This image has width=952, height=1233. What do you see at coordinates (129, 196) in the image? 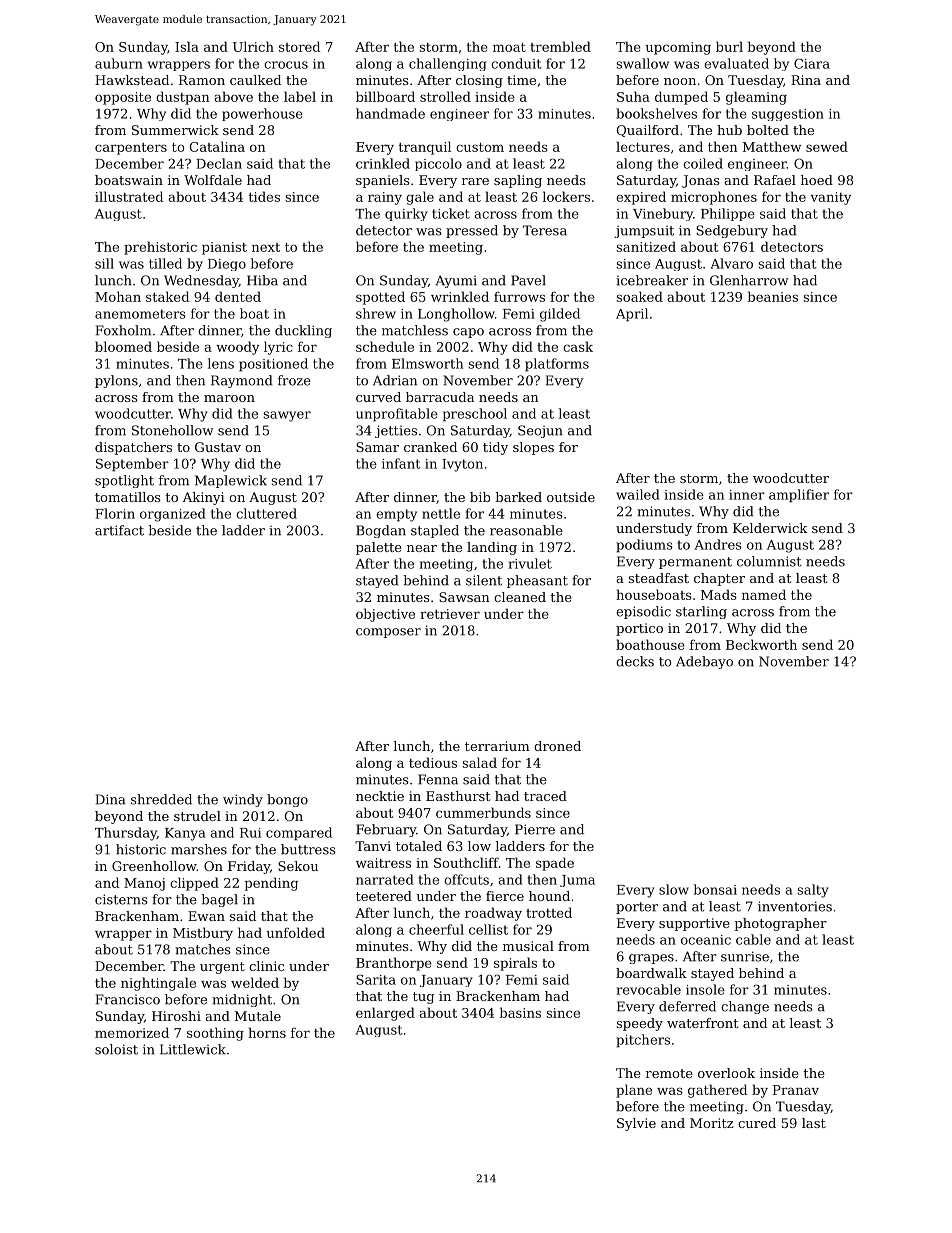
I see `illustrated` at bounding box center [129, 196].
